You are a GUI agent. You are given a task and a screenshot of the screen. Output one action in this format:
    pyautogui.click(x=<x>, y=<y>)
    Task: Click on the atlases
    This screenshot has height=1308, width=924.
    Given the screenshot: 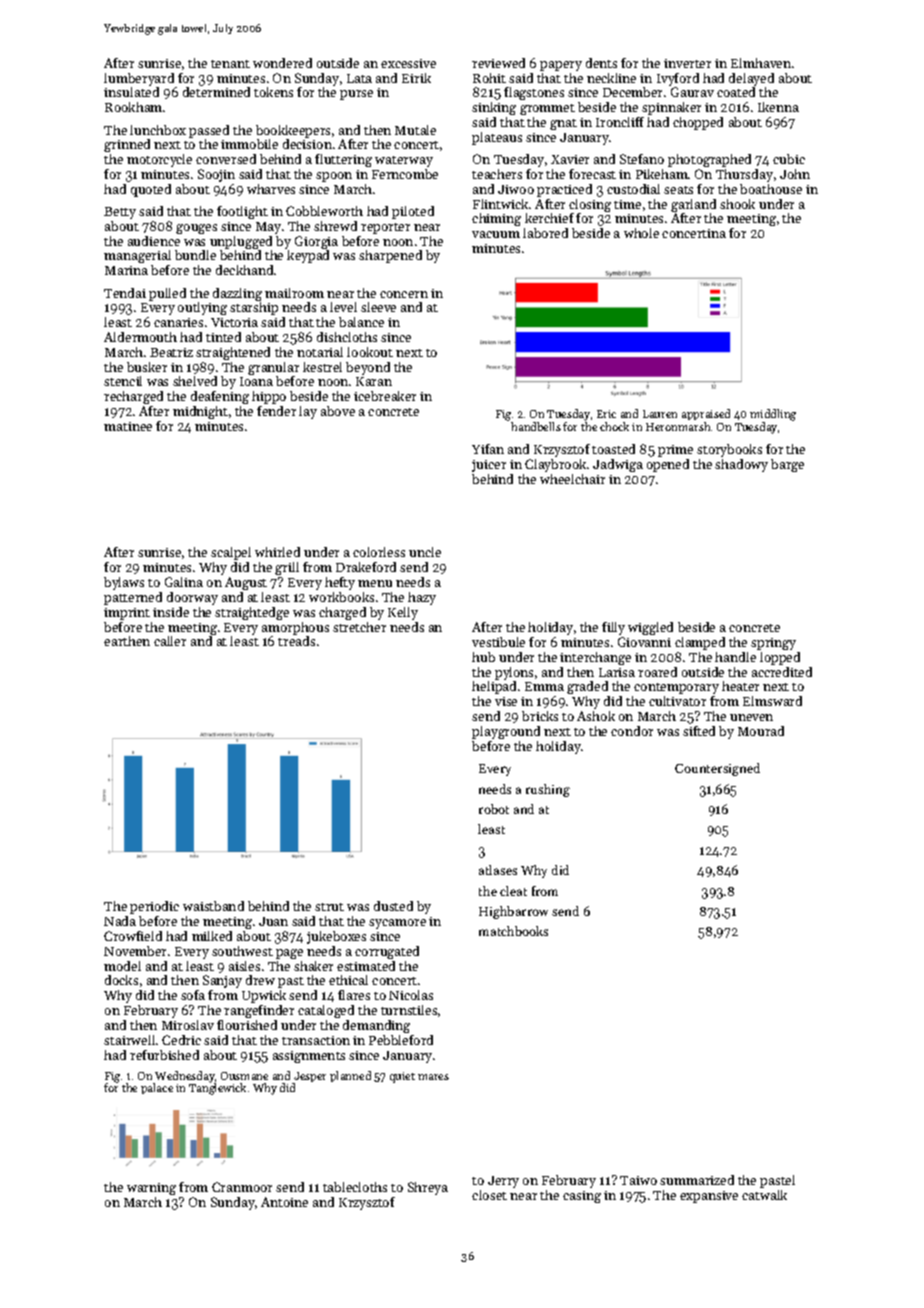 What is the action you would take?
    pyautogui.click(x=498, y=870)
